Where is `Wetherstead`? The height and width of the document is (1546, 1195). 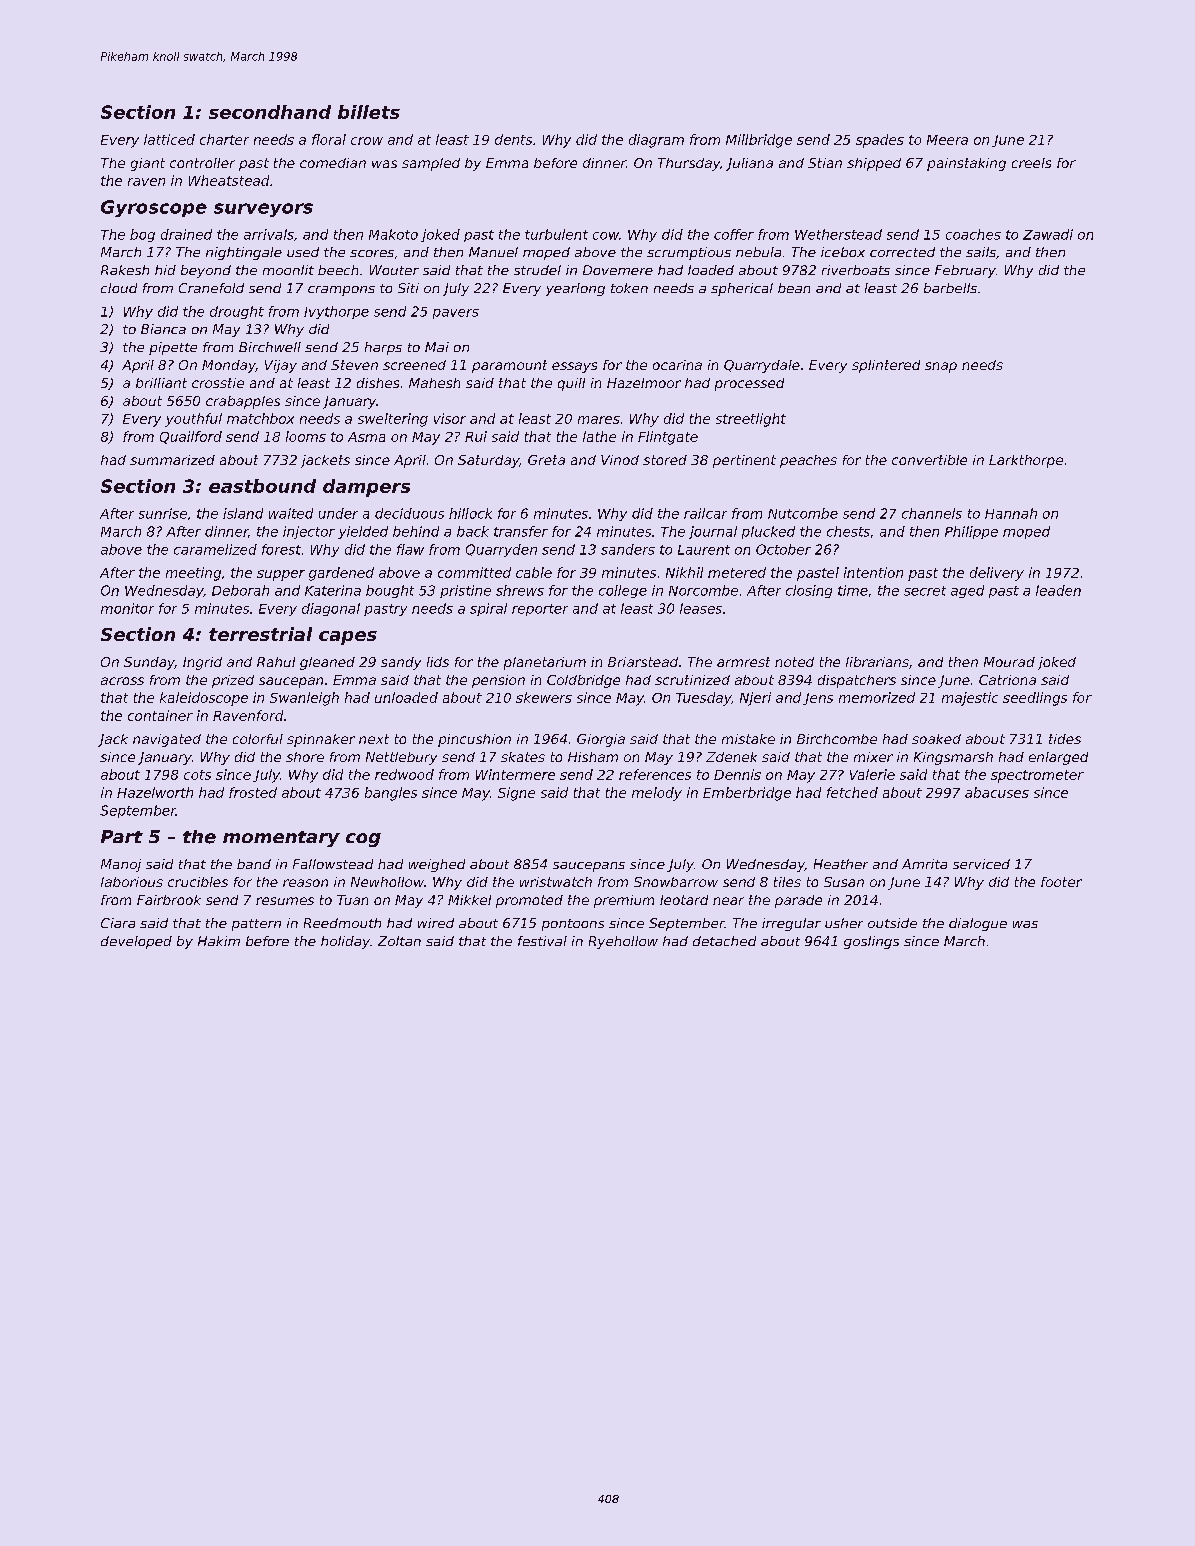 Wetherstead is located at coordinates (838, 234).
